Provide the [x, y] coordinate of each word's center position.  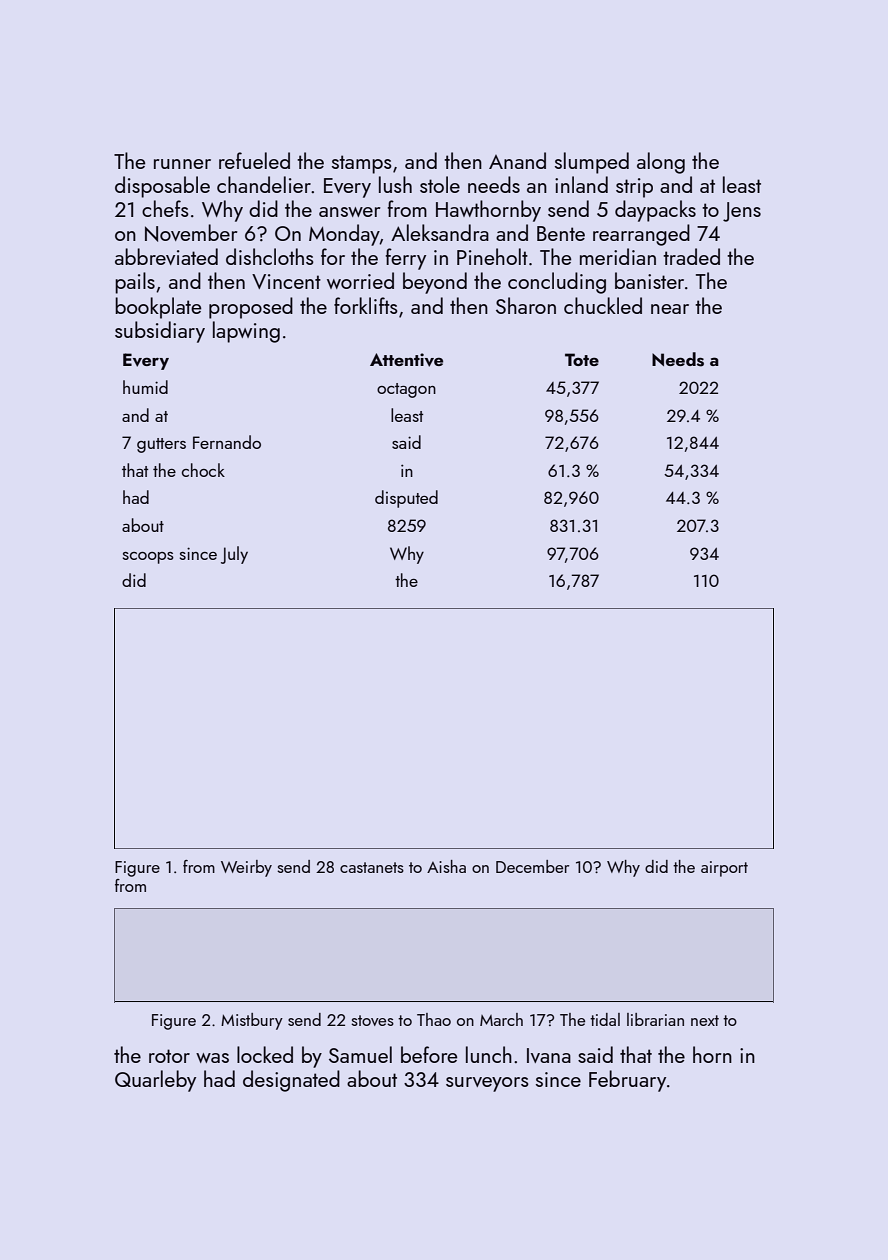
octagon [406, 390]
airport [724, 869]
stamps [362, 164]
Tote [582, 359]
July [234, 555]
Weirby [246, 868]
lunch [489, 1054]
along [661, 163]
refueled [254, 160]
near [670, 309]
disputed [406, 499]
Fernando [227, 442]
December [532, 866]
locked [265, 1054]
